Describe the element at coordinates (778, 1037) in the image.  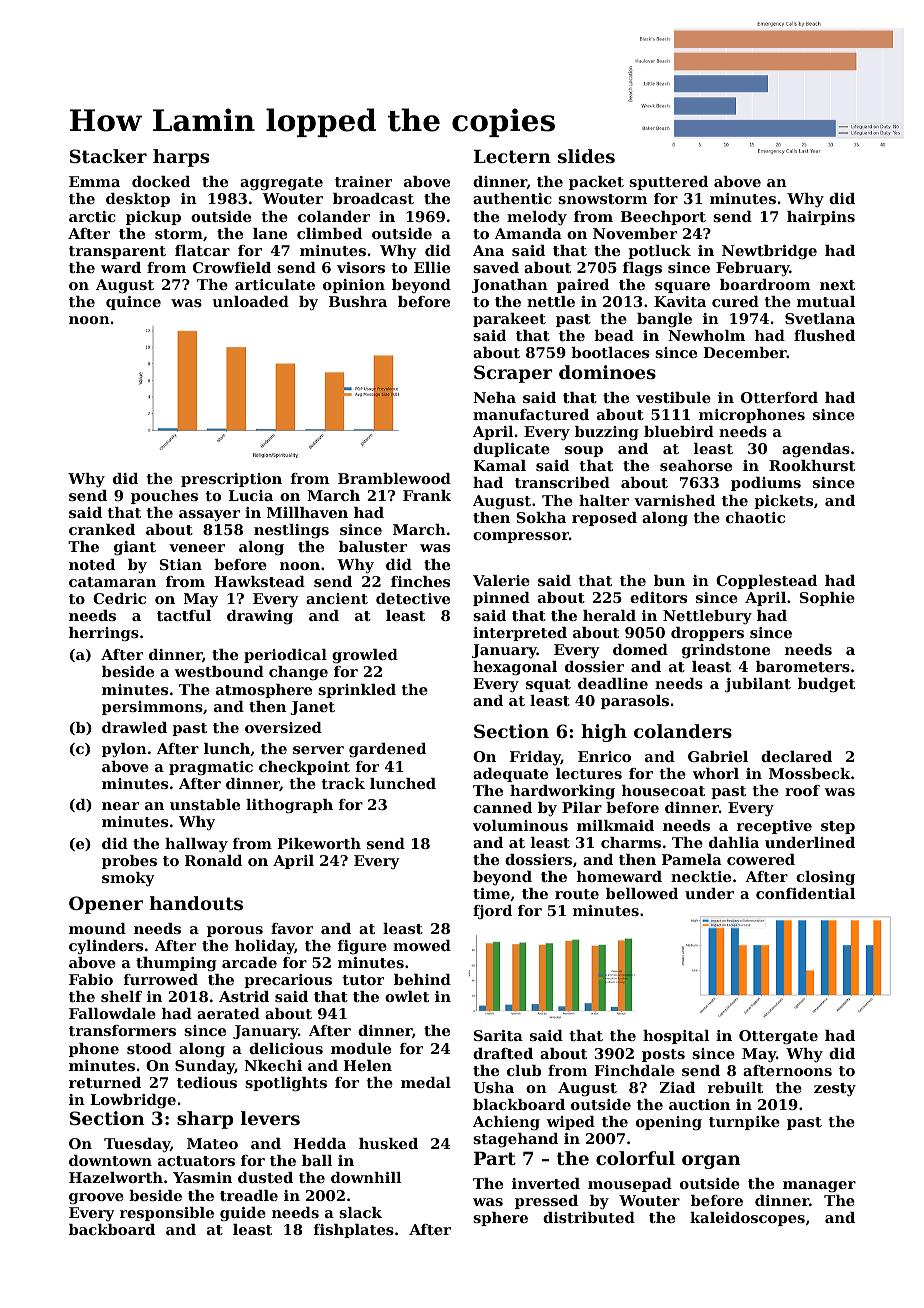
I see `Ottergate` at that location.
